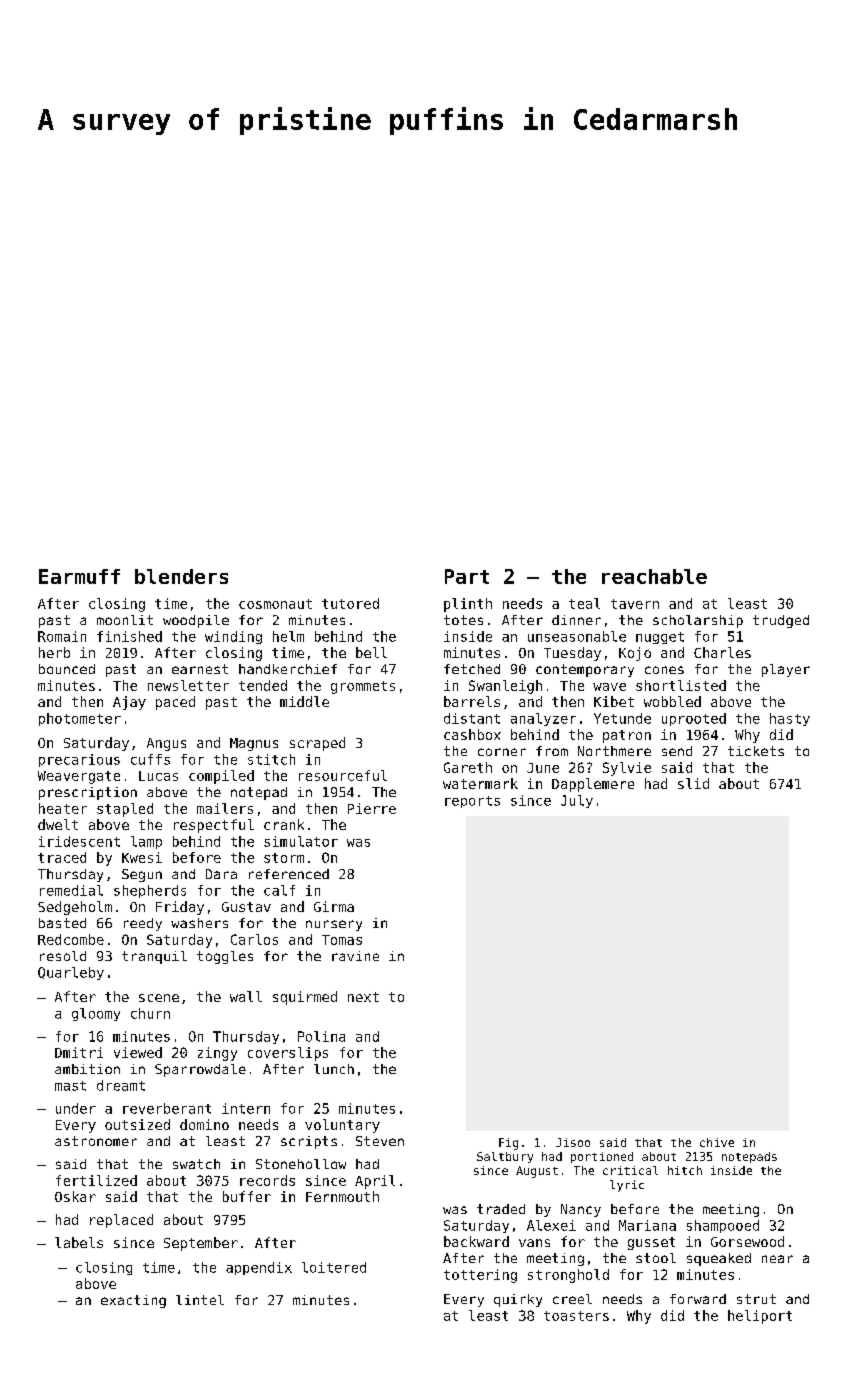 This screenshot has width=849, height=1400. I want to click on exacting, so click(133, 1301).
